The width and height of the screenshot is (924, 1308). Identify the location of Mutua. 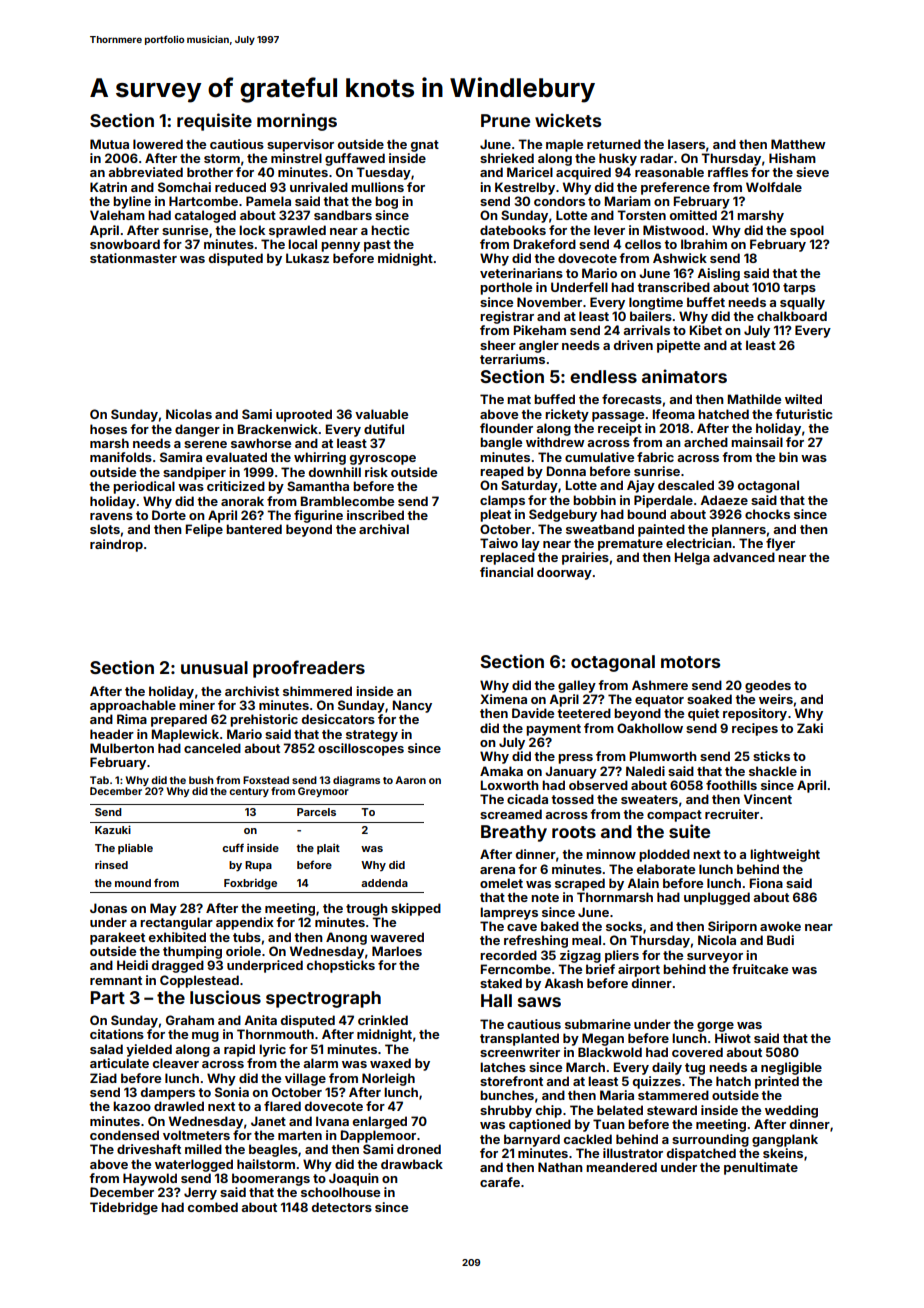
(109, 144).
